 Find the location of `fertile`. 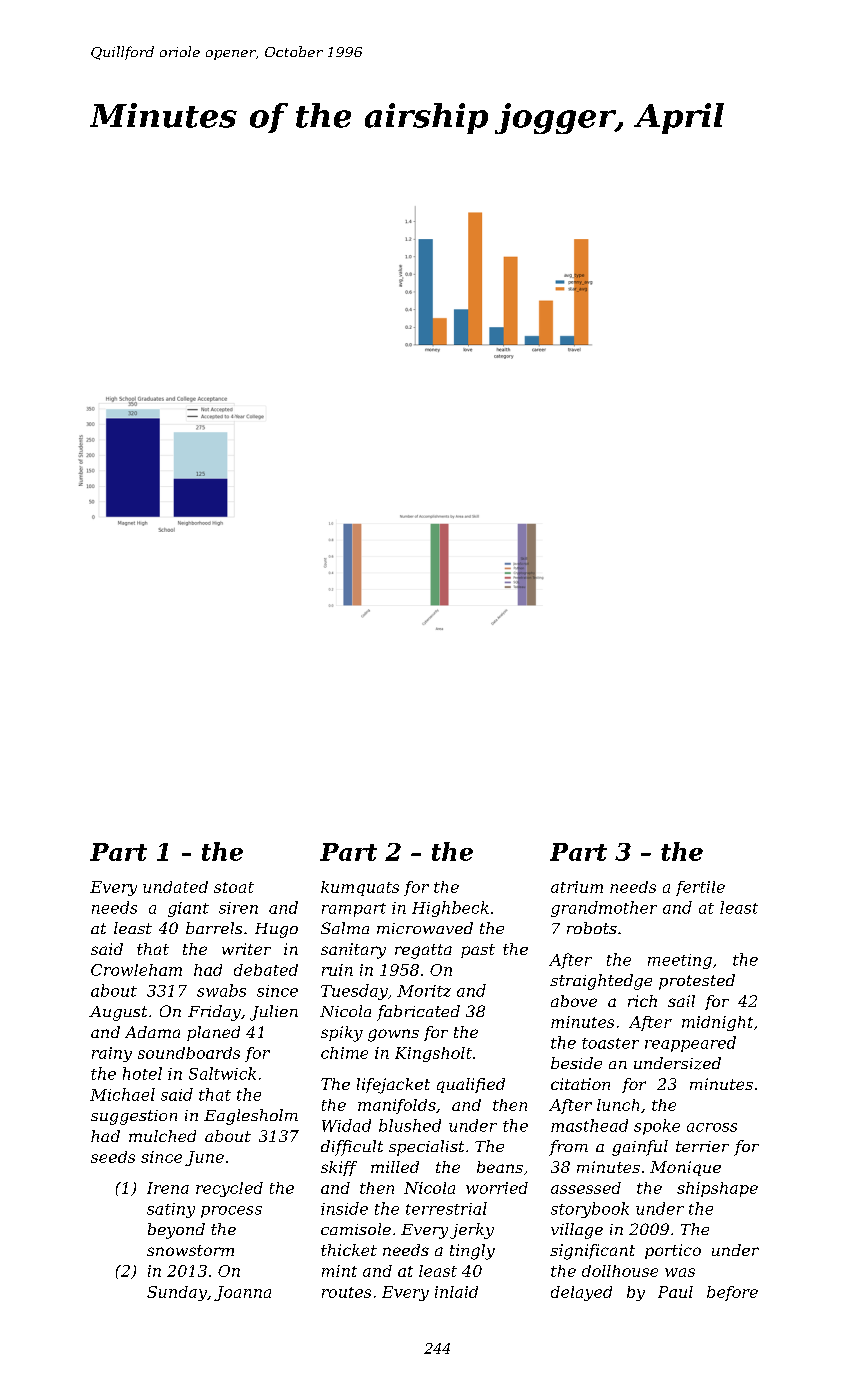

fertile is located at coordinates (700, 888).
